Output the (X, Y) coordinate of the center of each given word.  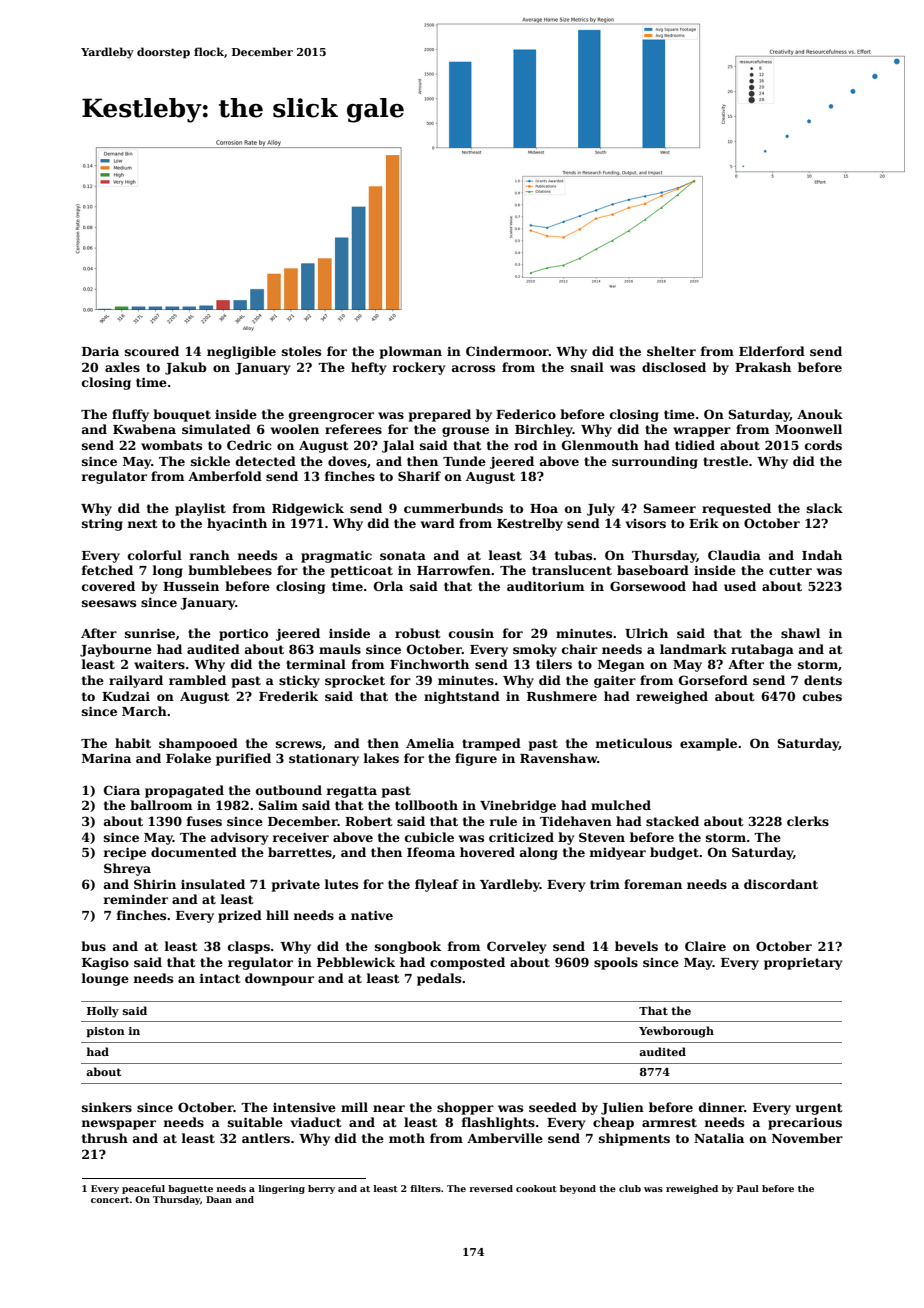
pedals (439, 979)
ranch (209, 555)
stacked (672, 821)
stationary (324, 759)
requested (736, 509)
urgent (819, 1109)
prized (240, 916)
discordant (781, 884)
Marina (106, 758)
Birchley (544, 430)
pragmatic (336, 556)
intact (220, 978)
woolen (295, 429)
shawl (800, 633)
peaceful (143, 1189)
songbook (408, 947)
